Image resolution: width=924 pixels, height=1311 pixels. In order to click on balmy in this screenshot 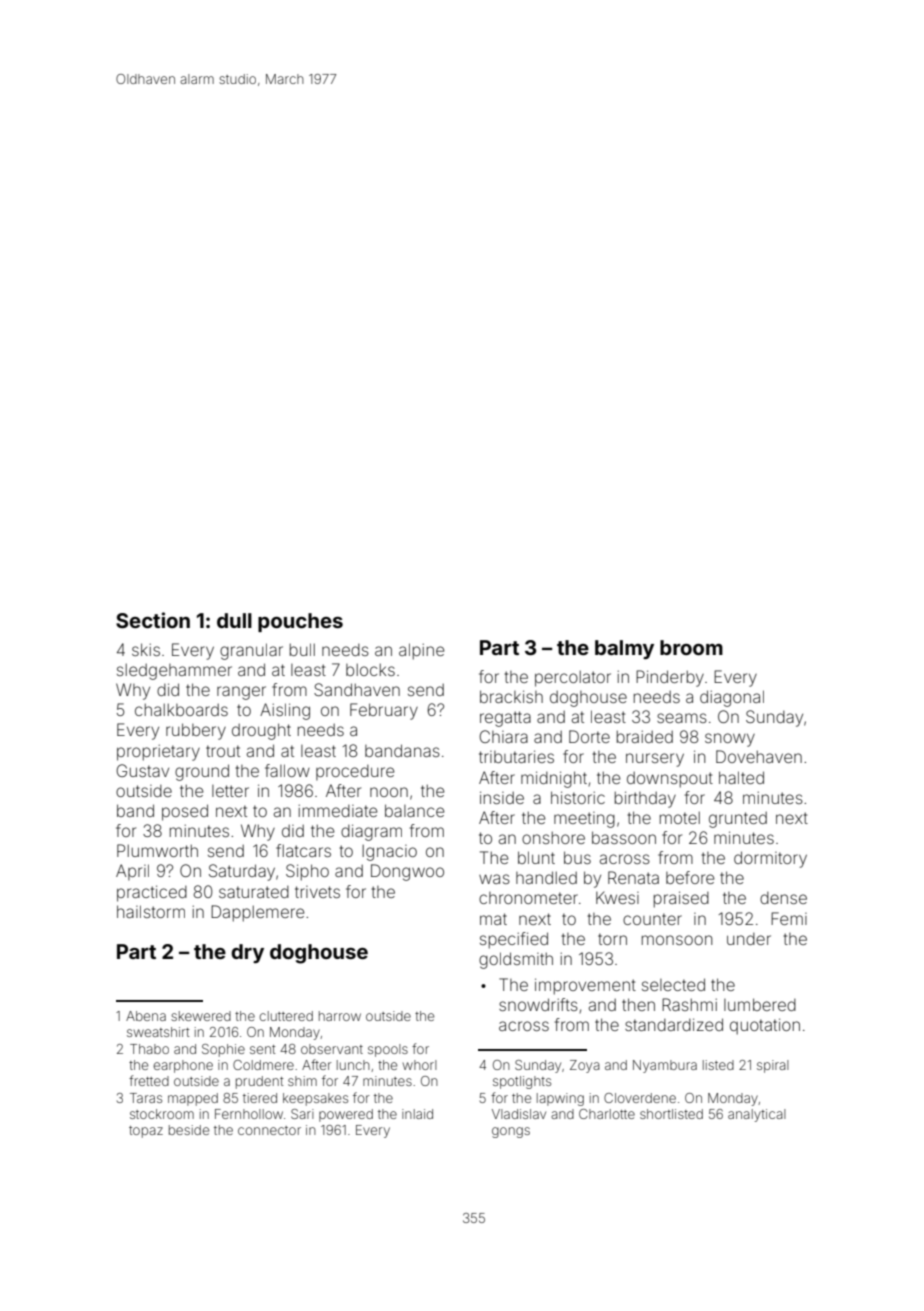, I will do `click(624, 649)`.
